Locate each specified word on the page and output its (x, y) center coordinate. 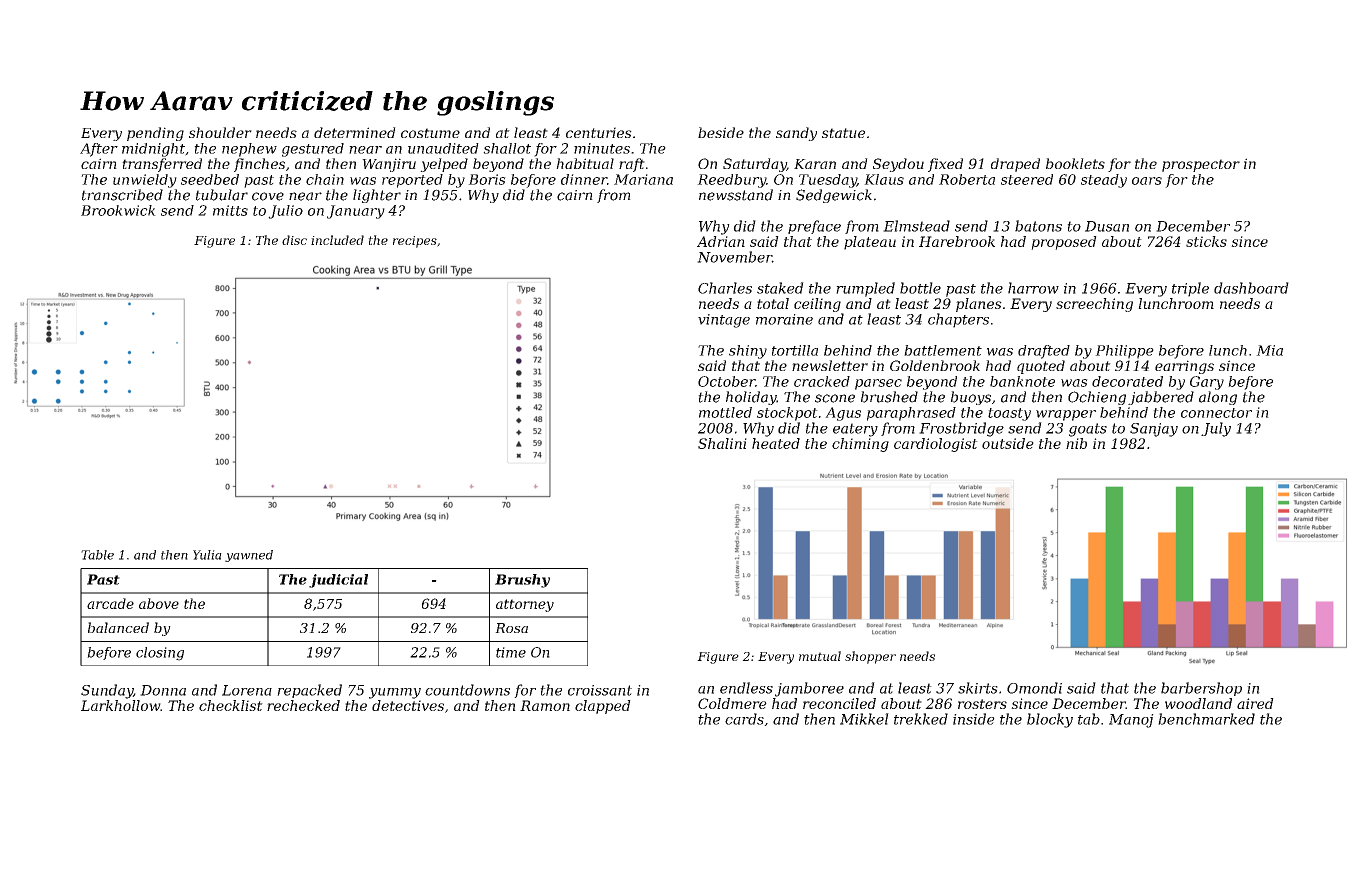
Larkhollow (120, 705)
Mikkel (864, 719)
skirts (978, 688)
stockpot (787, 414)
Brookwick (118, 210)
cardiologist (936, 445)
